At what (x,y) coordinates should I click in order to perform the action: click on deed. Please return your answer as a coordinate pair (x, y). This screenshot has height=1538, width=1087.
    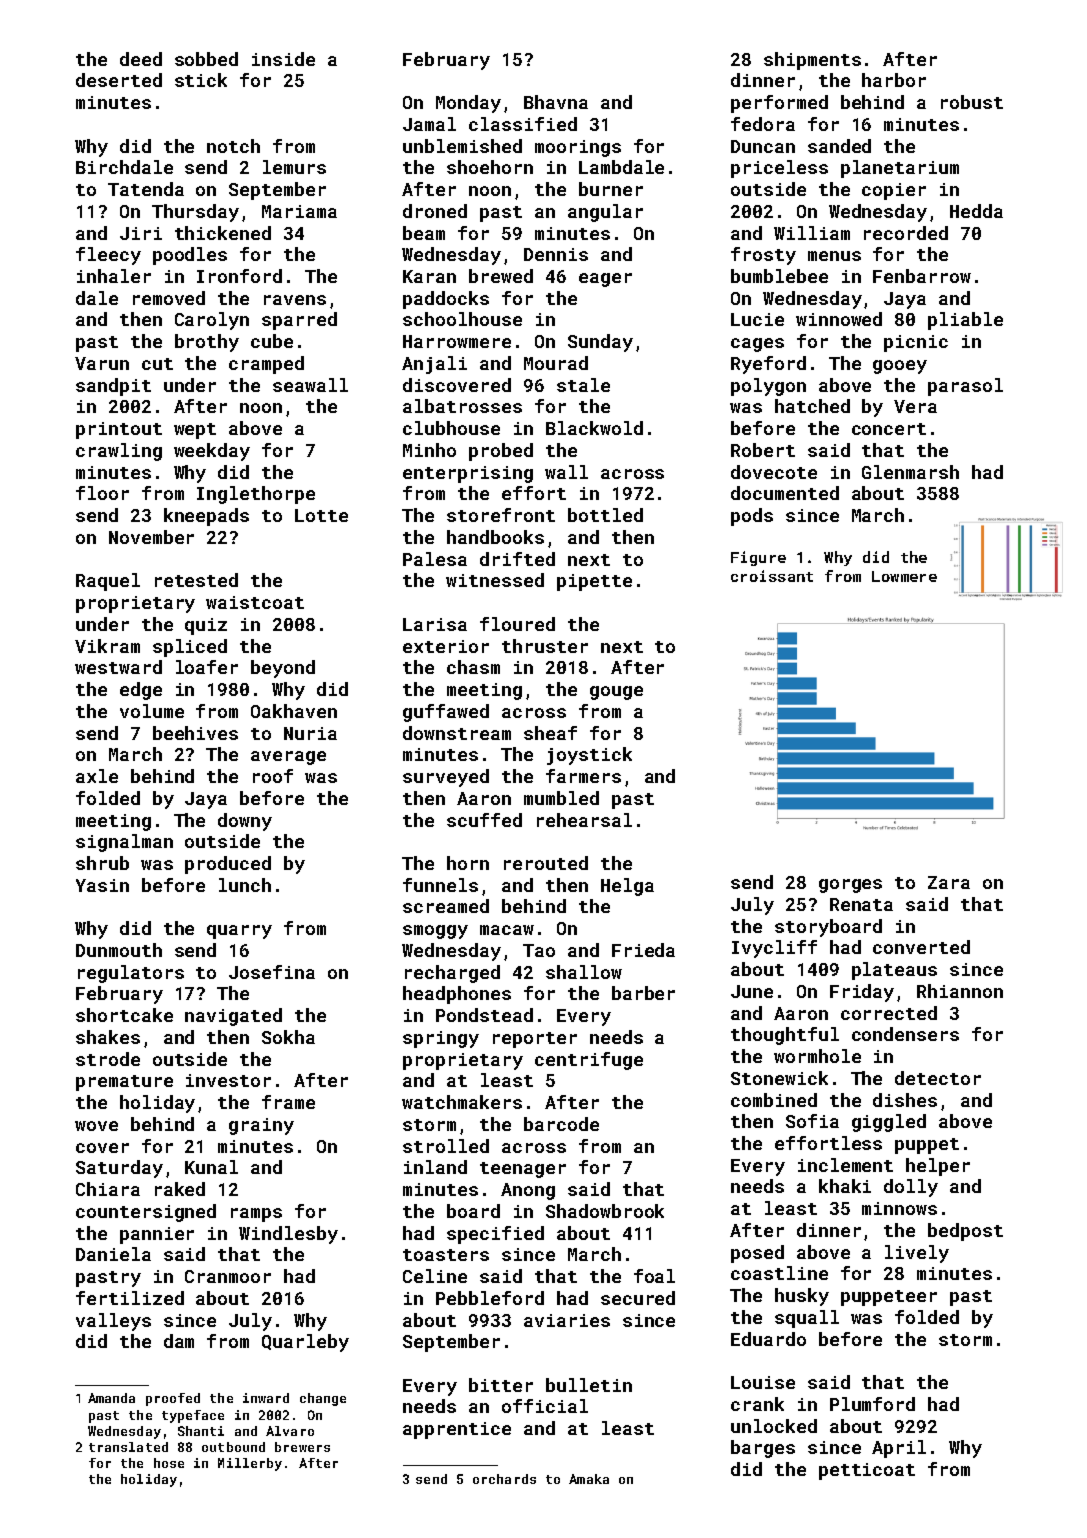
    Looking at the image, I should click on (141, 59).
